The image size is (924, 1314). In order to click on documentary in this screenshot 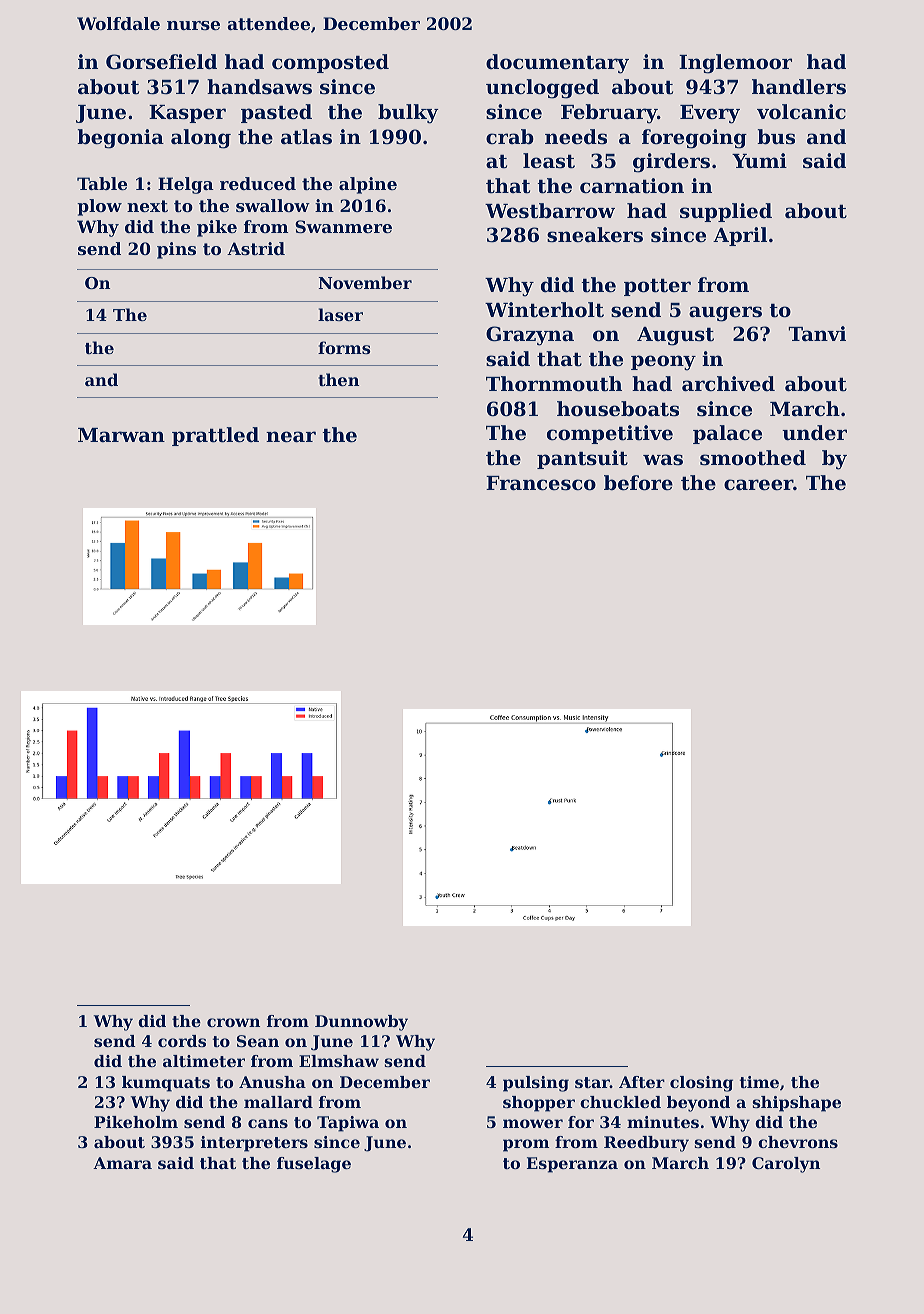, I will do `click(557, 64)`.
